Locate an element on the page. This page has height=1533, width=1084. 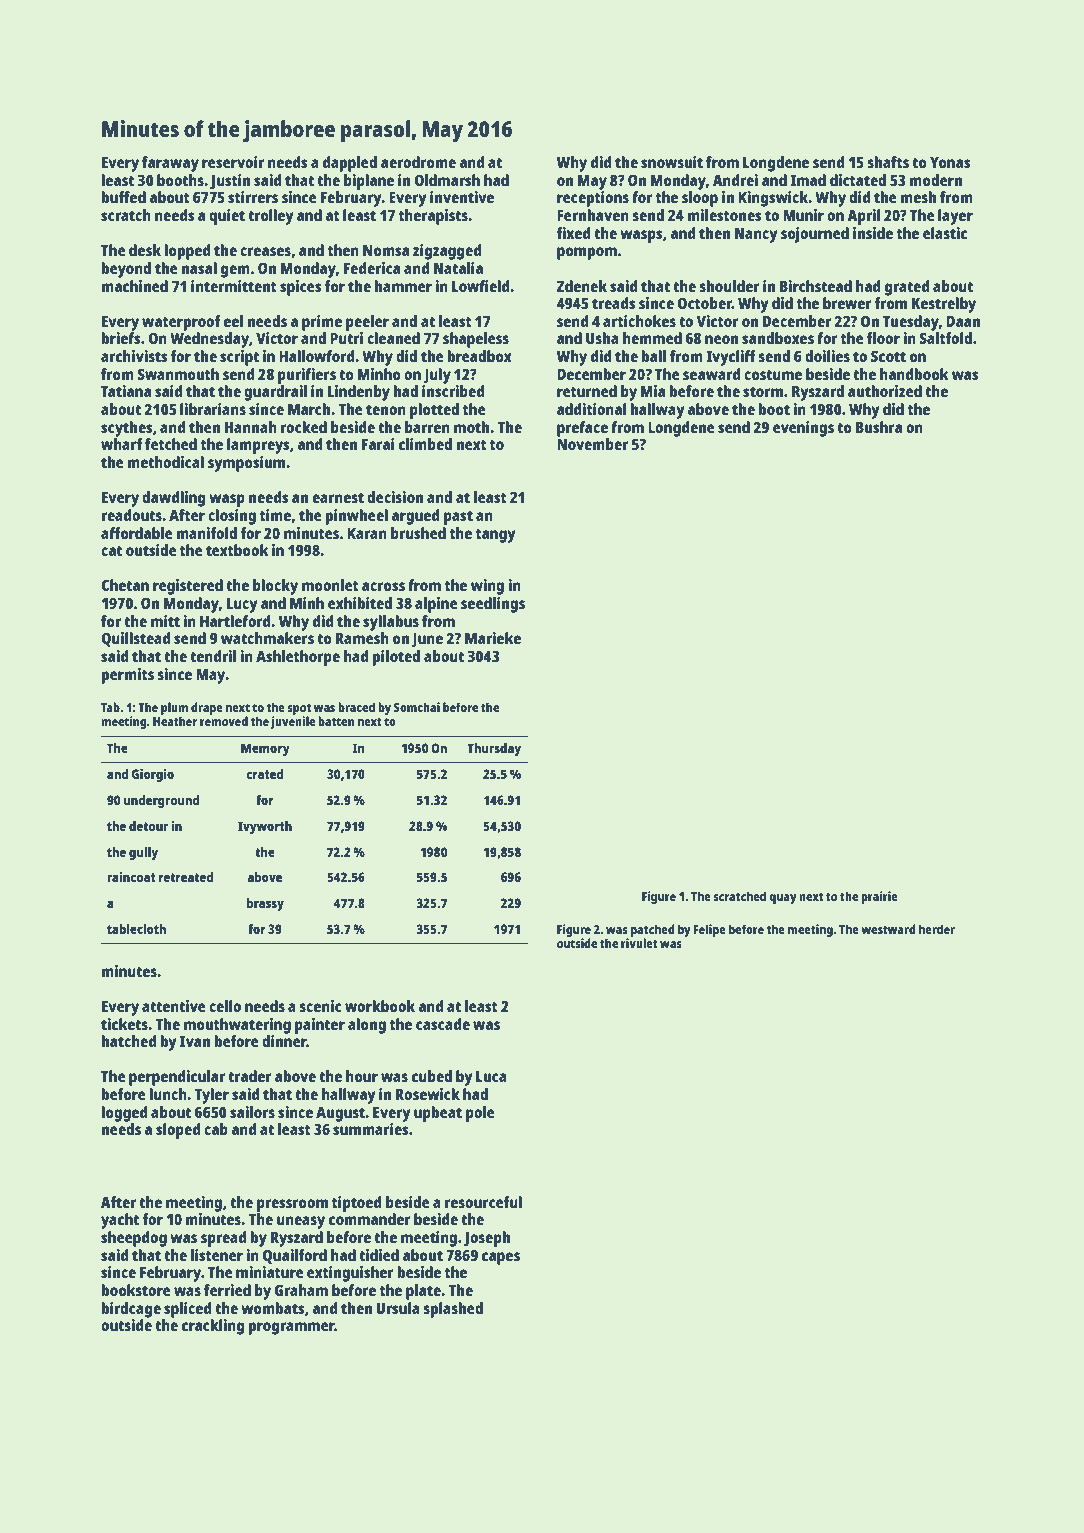
capes is located at coordinates (501, 1258).
